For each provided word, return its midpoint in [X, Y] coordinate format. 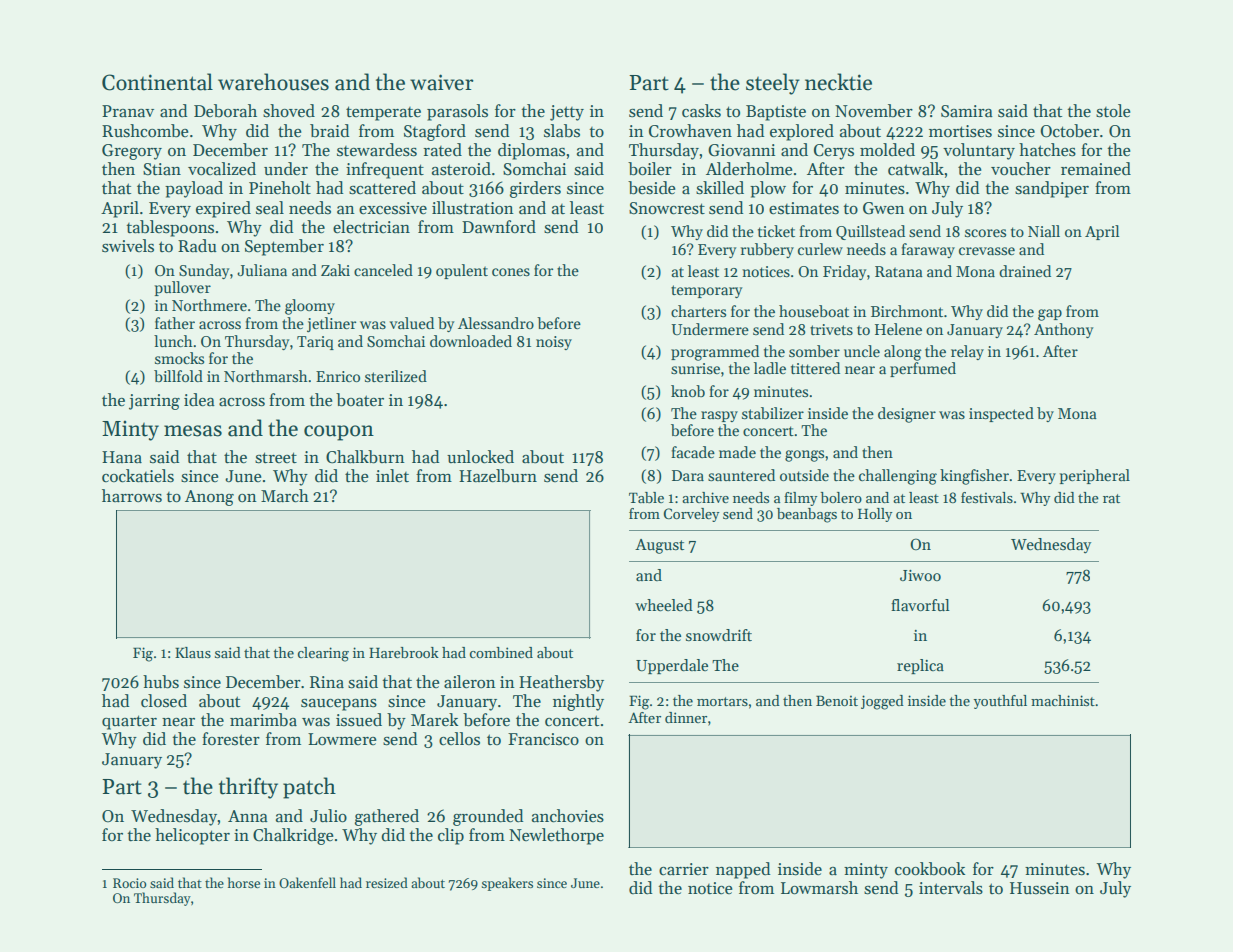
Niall [1044, 231]
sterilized [396, 376]
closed [164, 701]
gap [1050, 315]
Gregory [132, 152]
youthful [1000, 702]
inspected [1001, 414]
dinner [686, 717]
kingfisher [974, 477]
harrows [132, 496]
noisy [554, 343]
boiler [650, 169]
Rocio [130, 883]
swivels [128, 246]
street [276, 458]
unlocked [480, 457]
